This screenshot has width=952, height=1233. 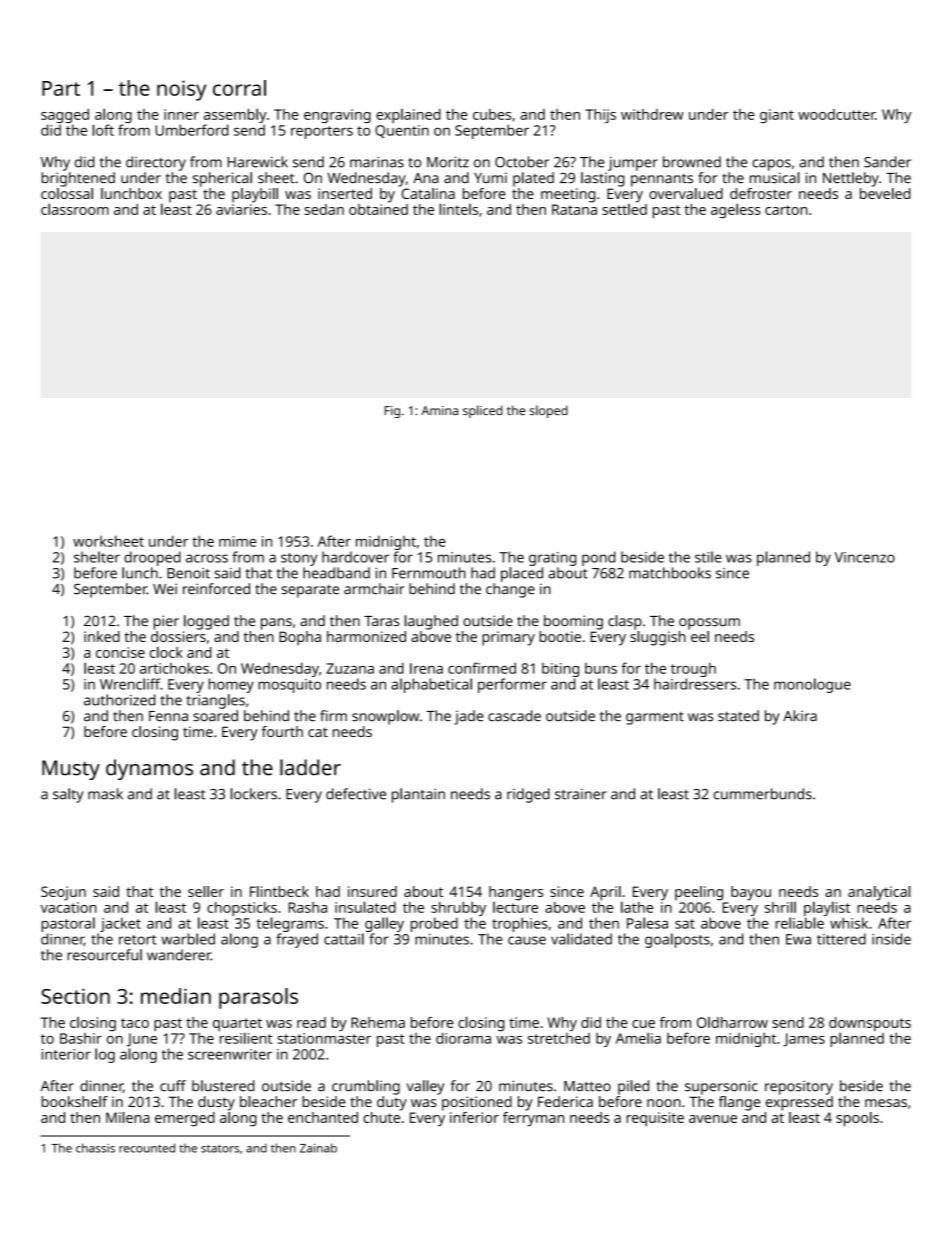 I want to click on Amina, so click(x=439, y=410).
